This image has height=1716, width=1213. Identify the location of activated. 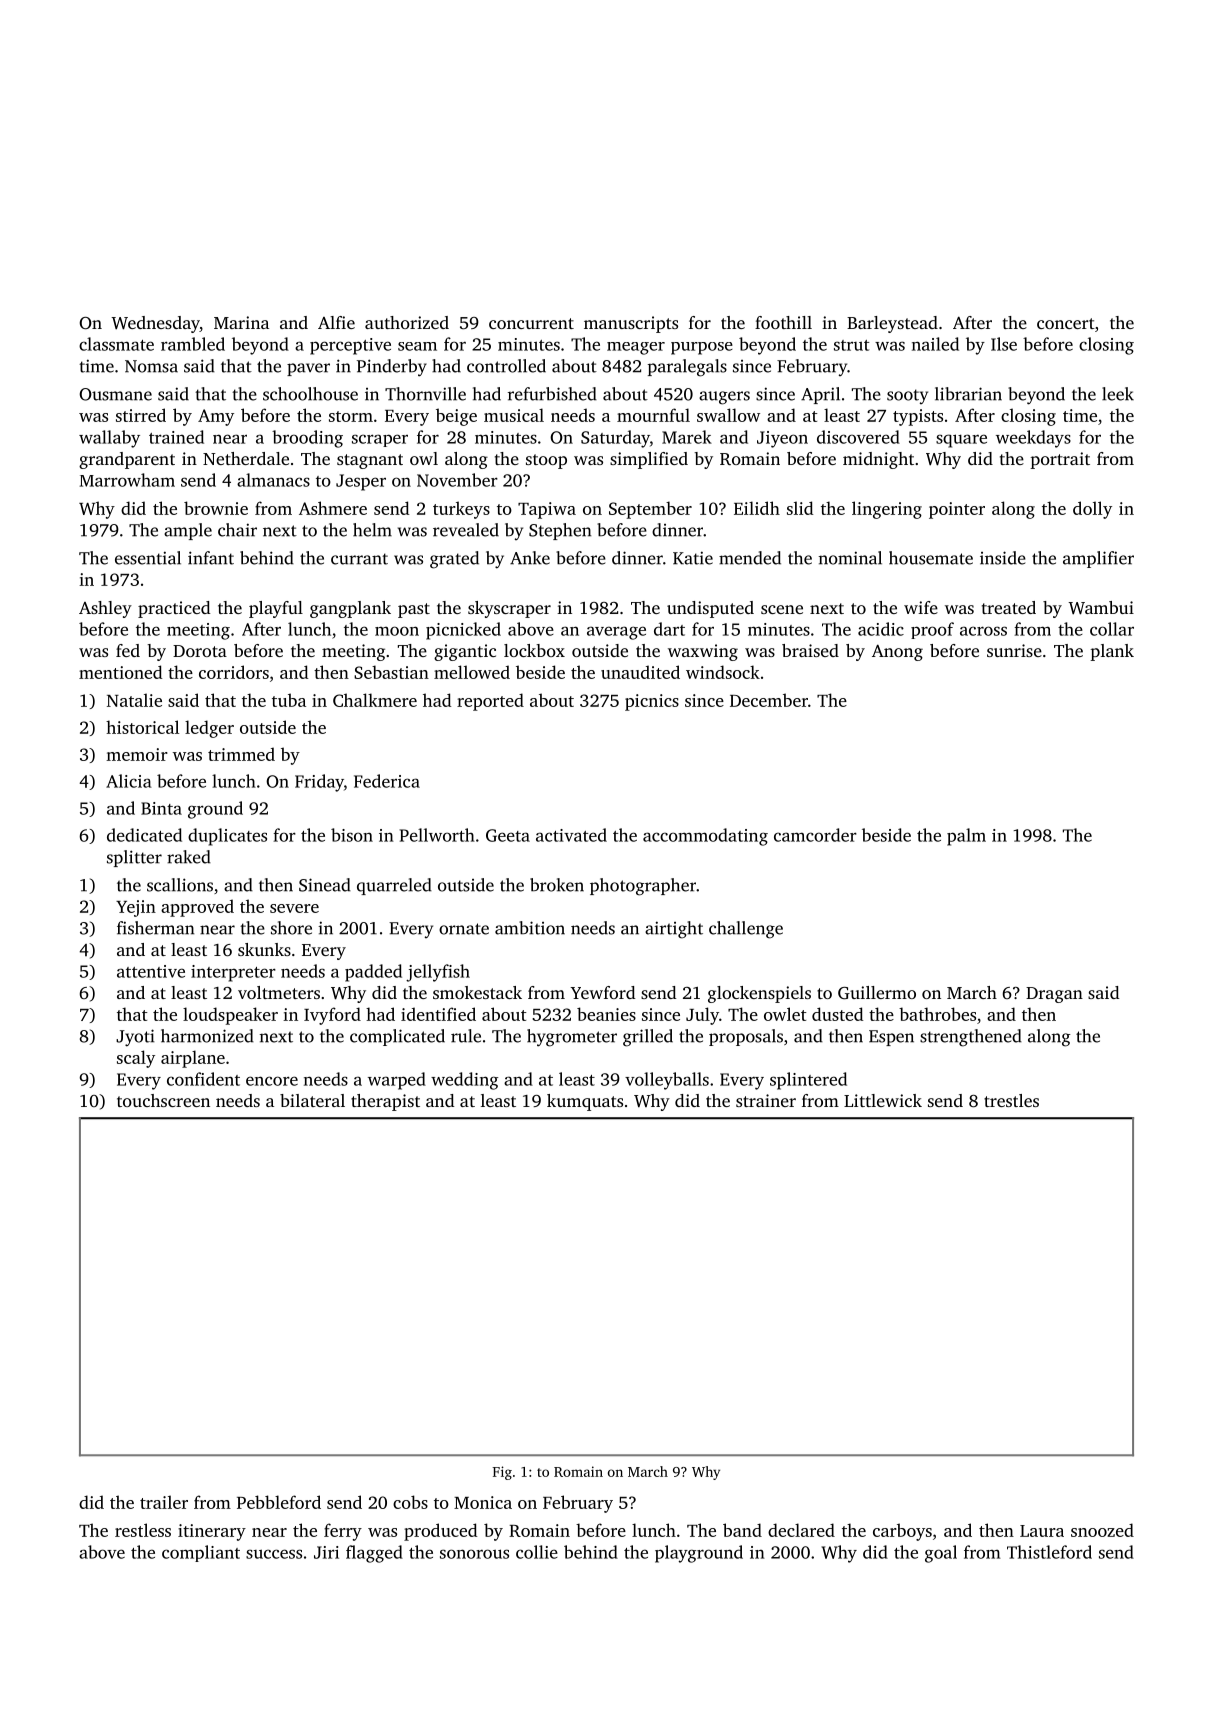
(571, 835).
